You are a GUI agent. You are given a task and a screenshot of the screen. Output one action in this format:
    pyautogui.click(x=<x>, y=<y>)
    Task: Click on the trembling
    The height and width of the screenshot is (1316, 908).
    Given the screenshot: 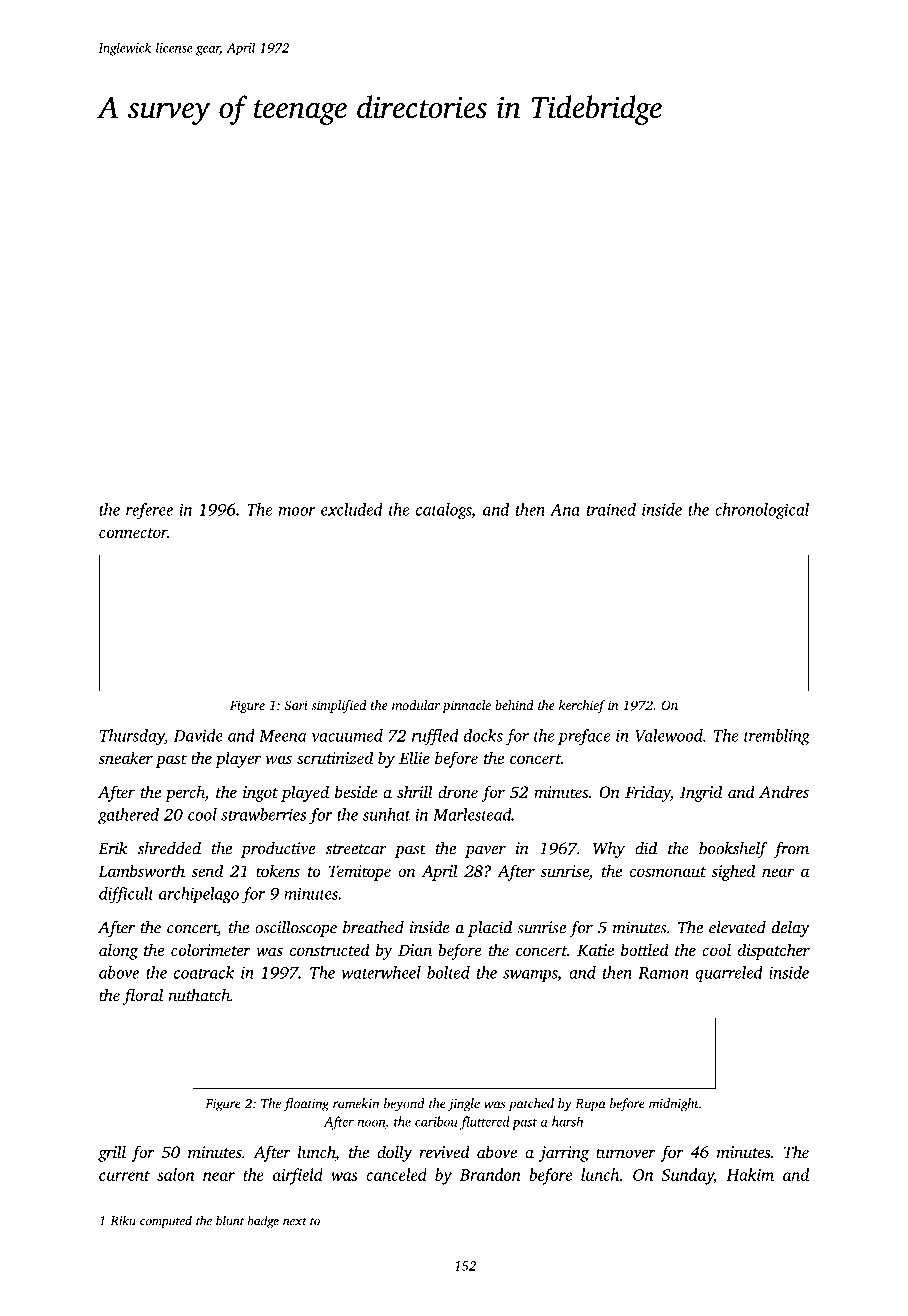 What is the action you would take?
    pyautogui.click(x=777, y=737)
